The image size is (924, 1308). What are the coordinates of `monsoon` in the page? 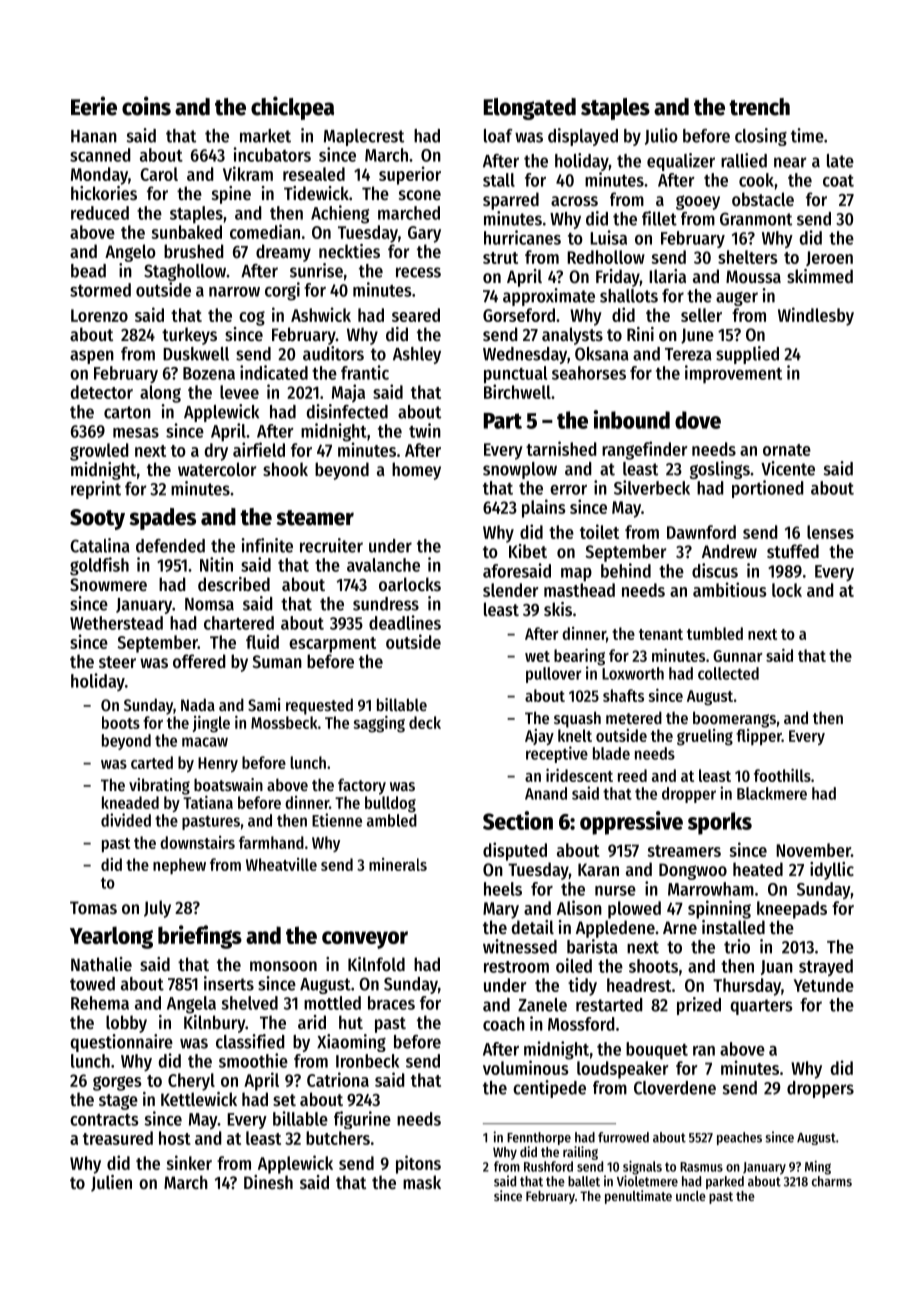 It's located at (283, 966).
